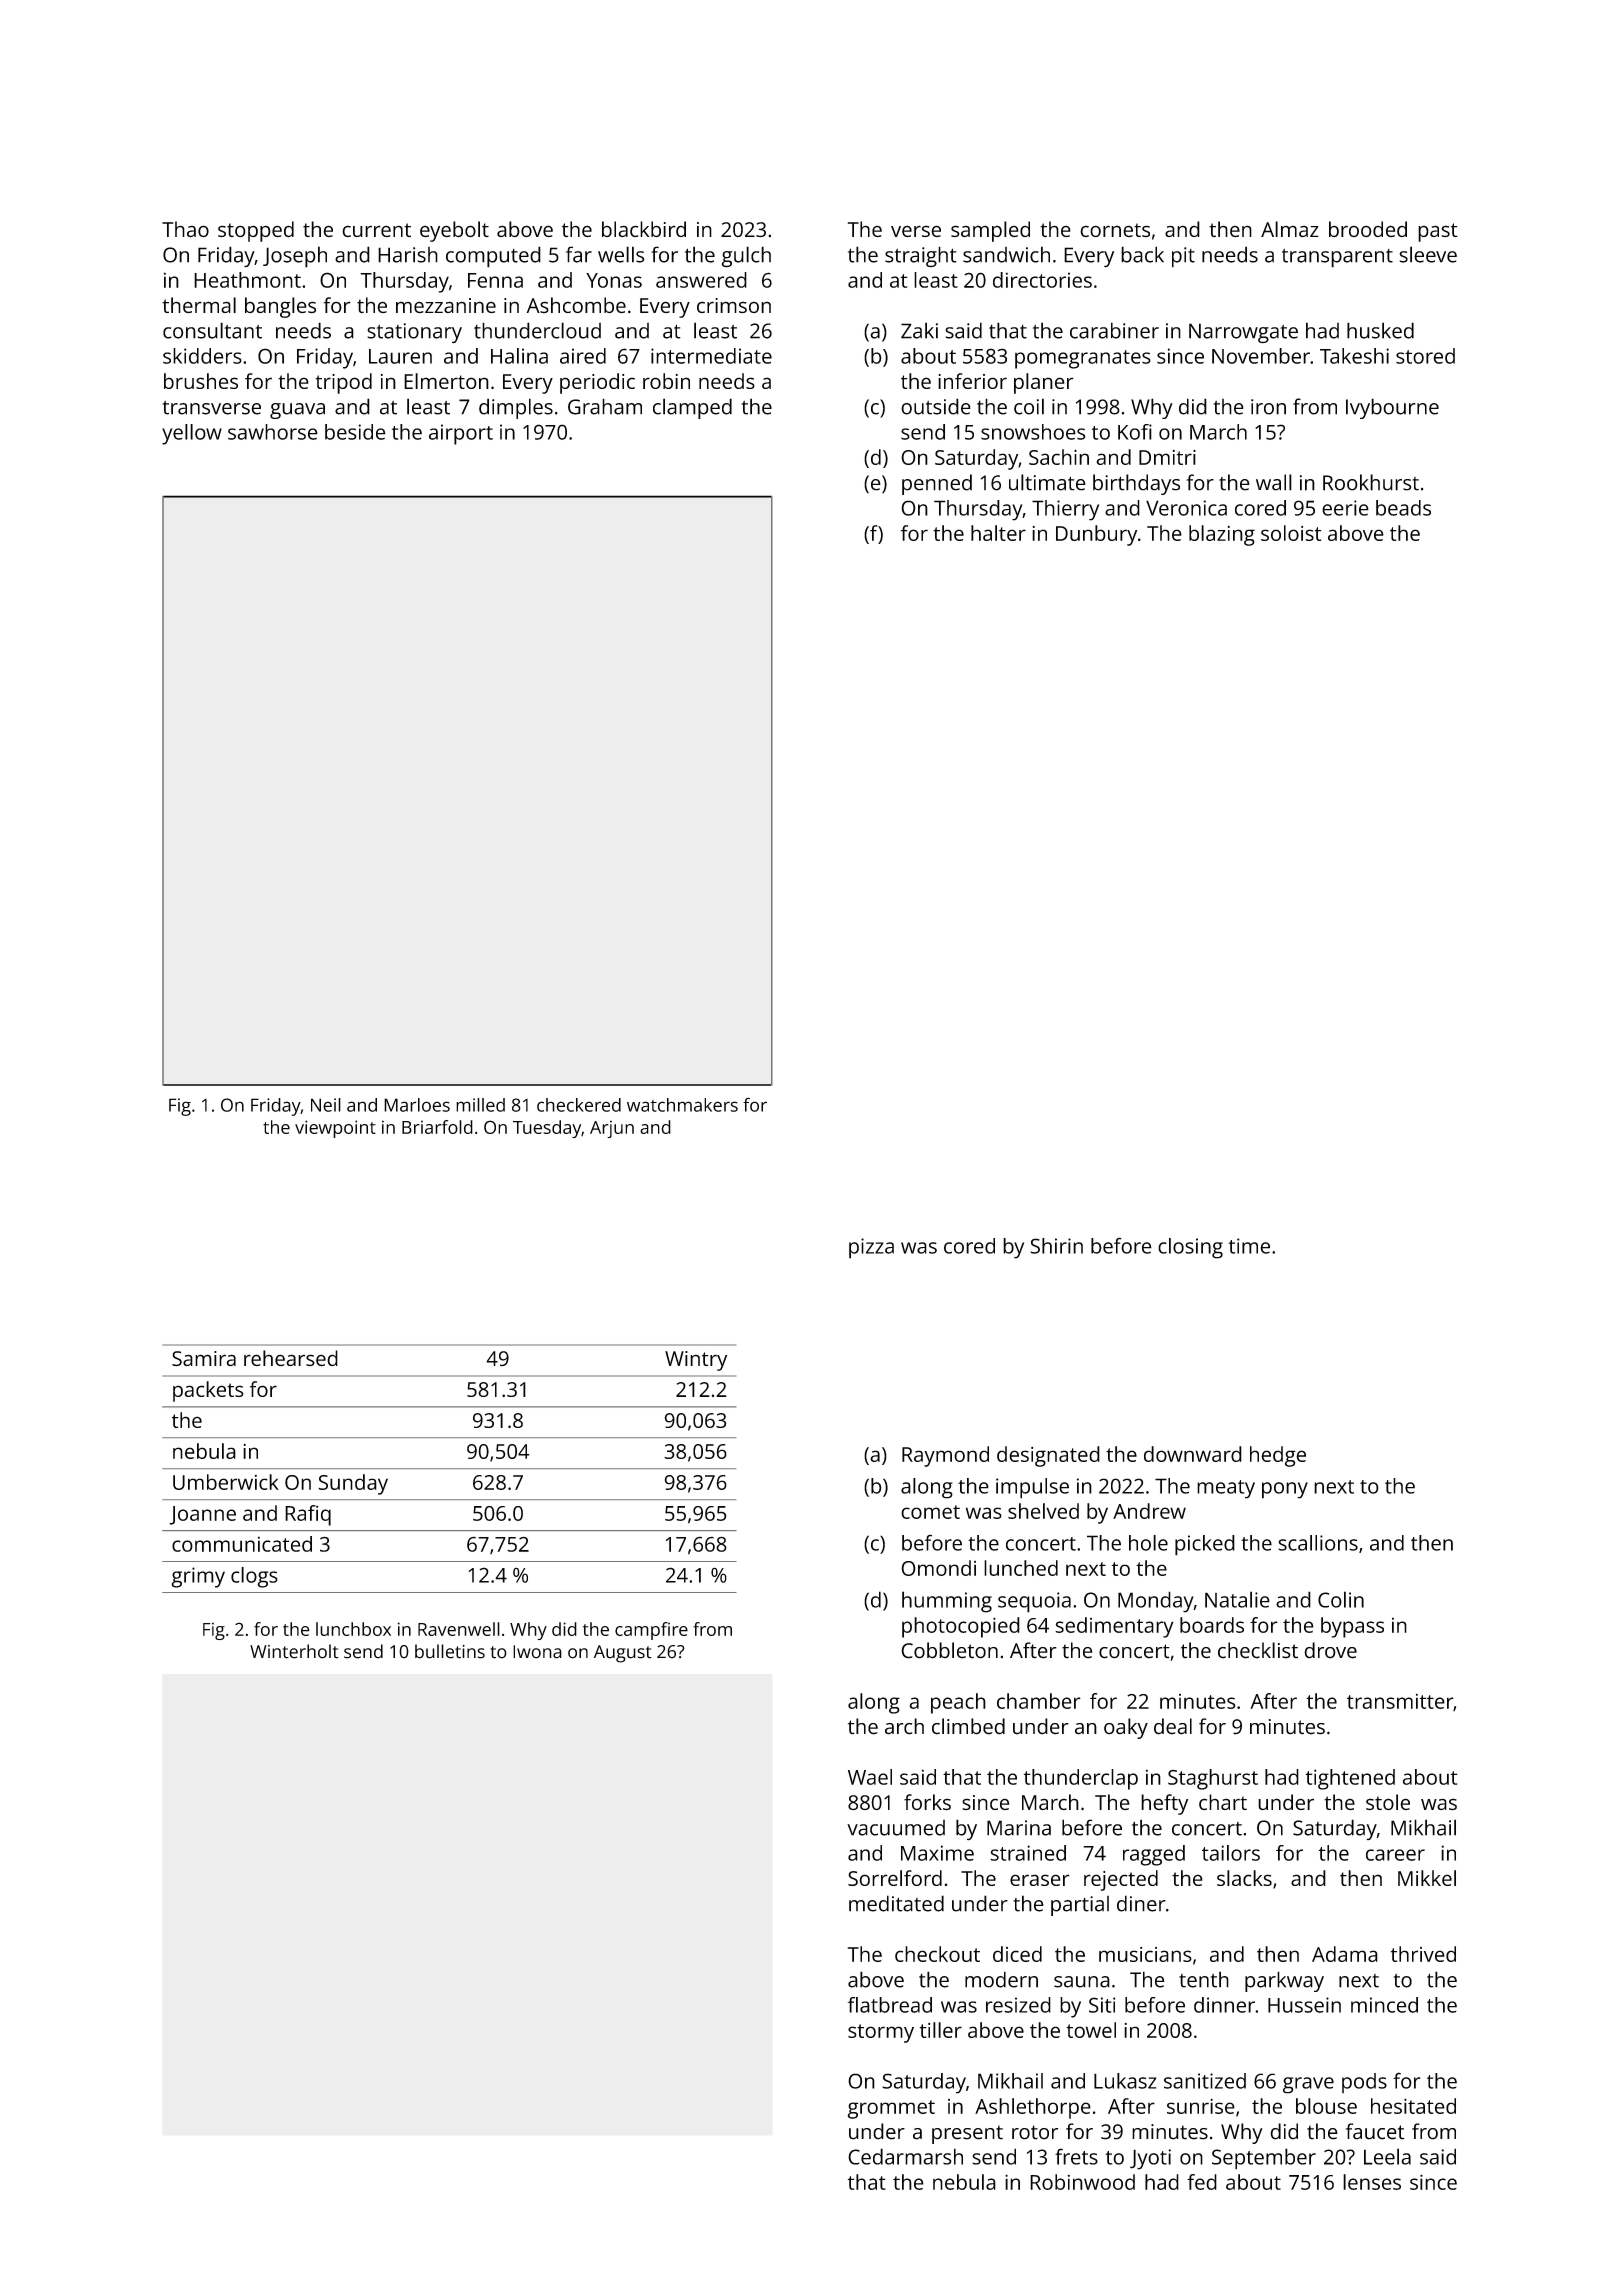 The height and width of the screenshot is (2292, 1620). I want to click on stopped, so click(256, 231).
